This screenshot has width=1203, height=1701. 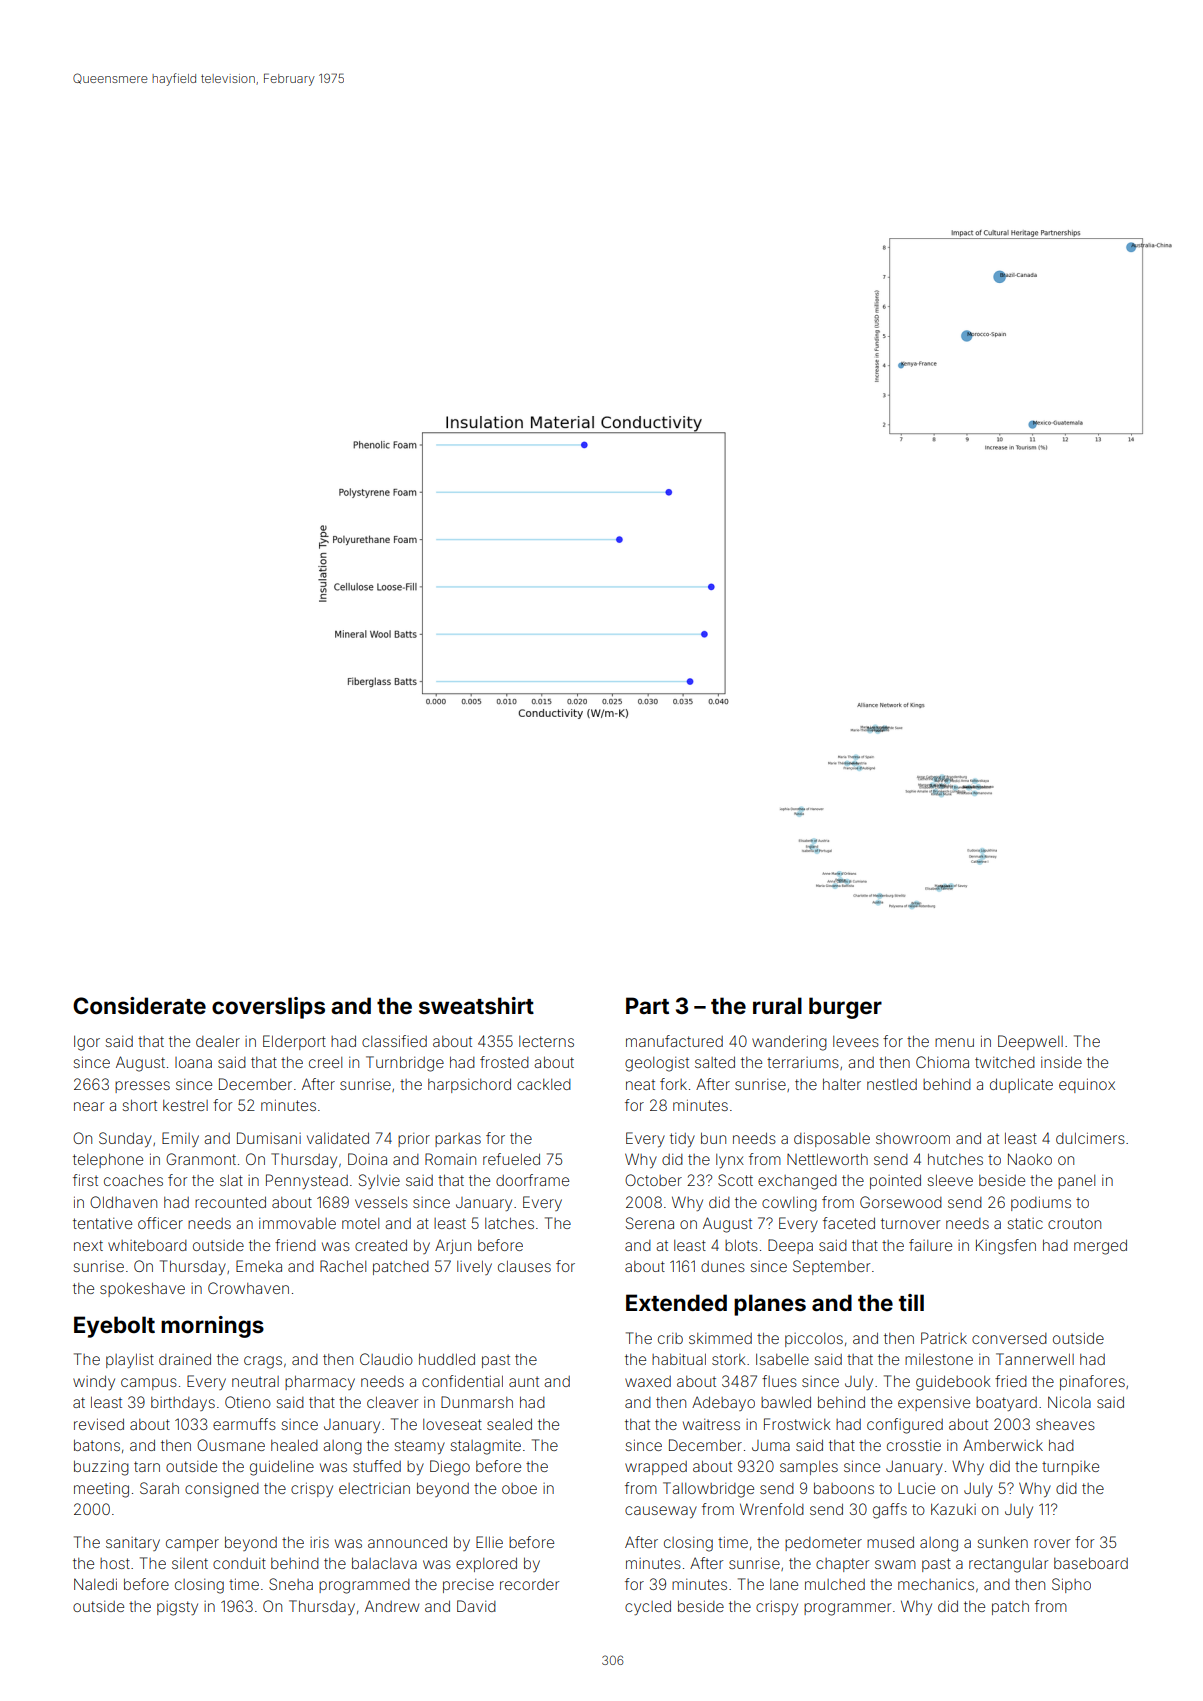 I want to click on cleaver, so click(x=392, y=1402).
